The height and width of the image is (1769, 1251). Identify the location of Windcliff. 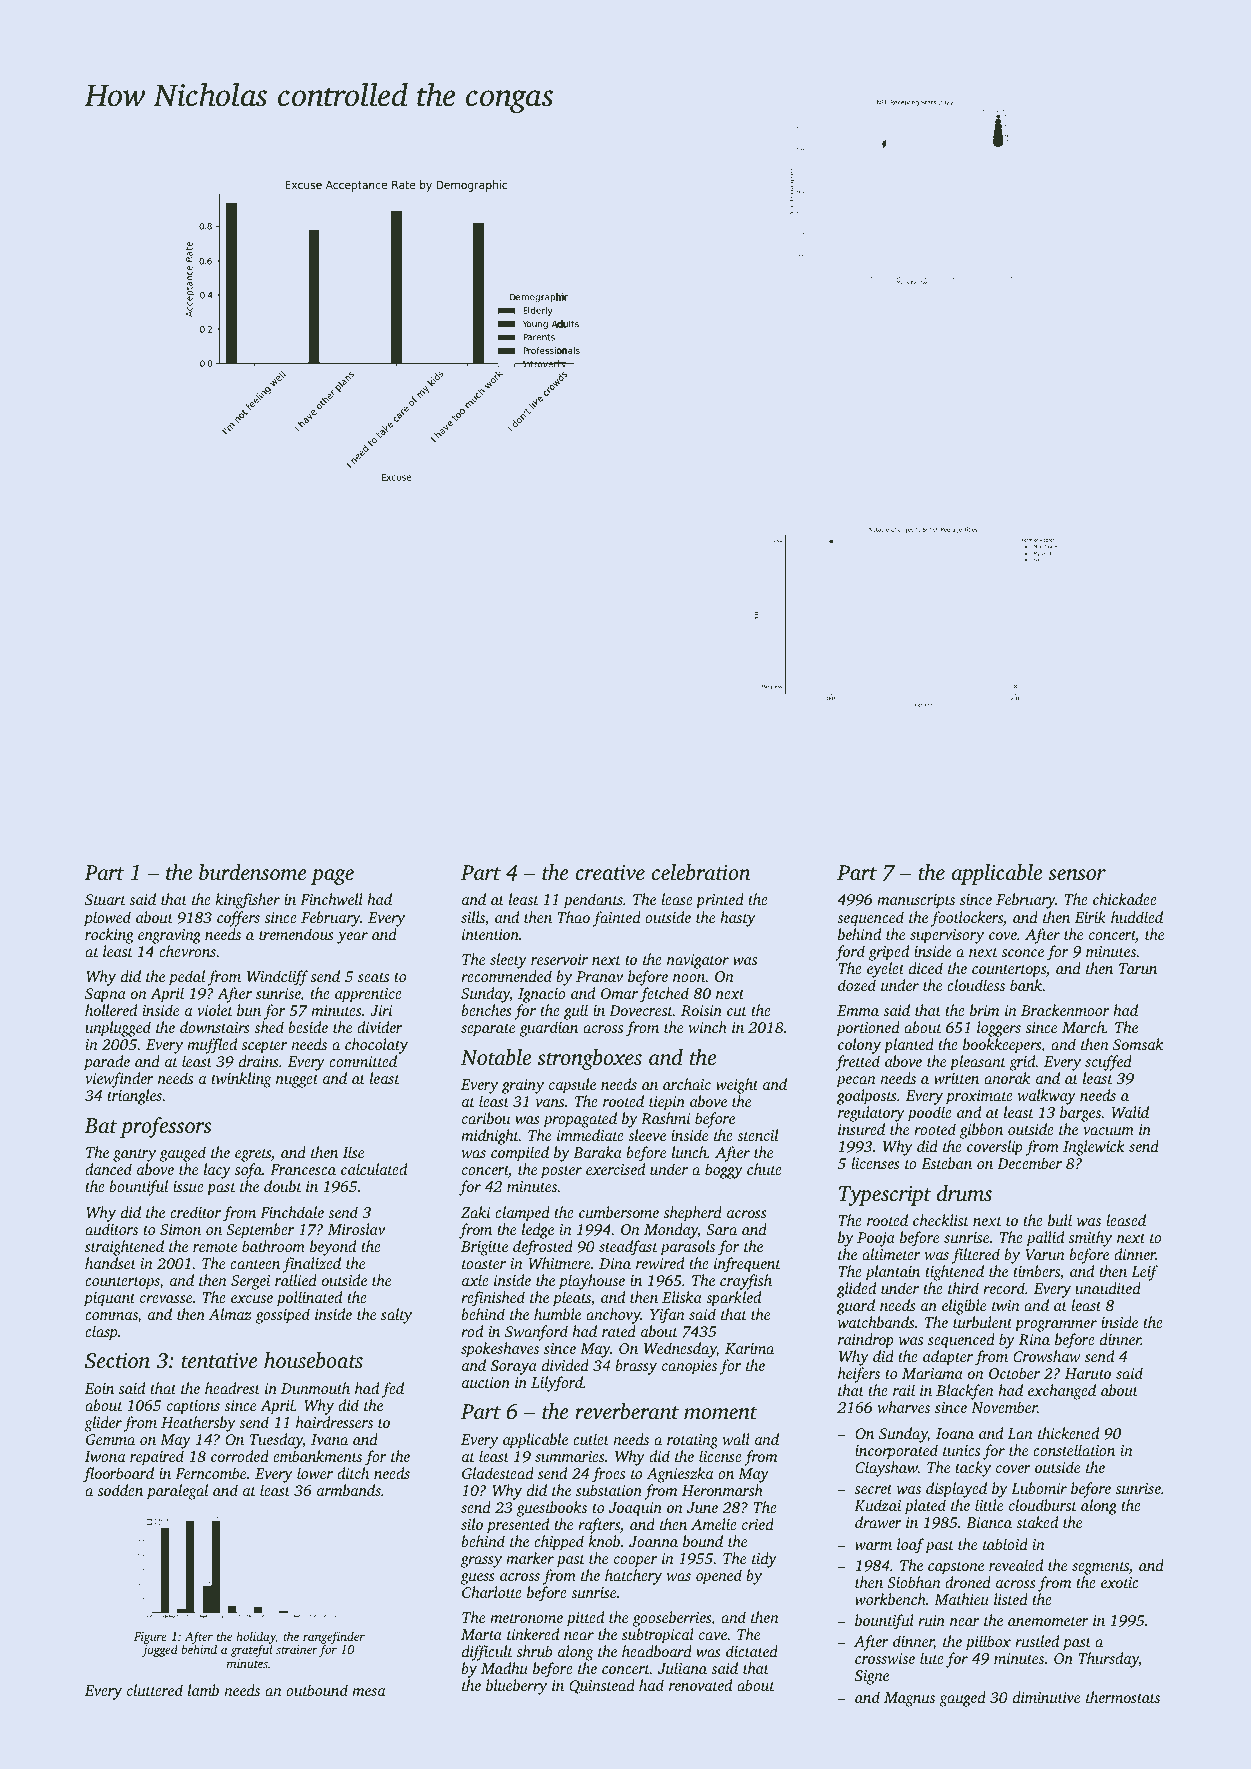
(277, 978).
